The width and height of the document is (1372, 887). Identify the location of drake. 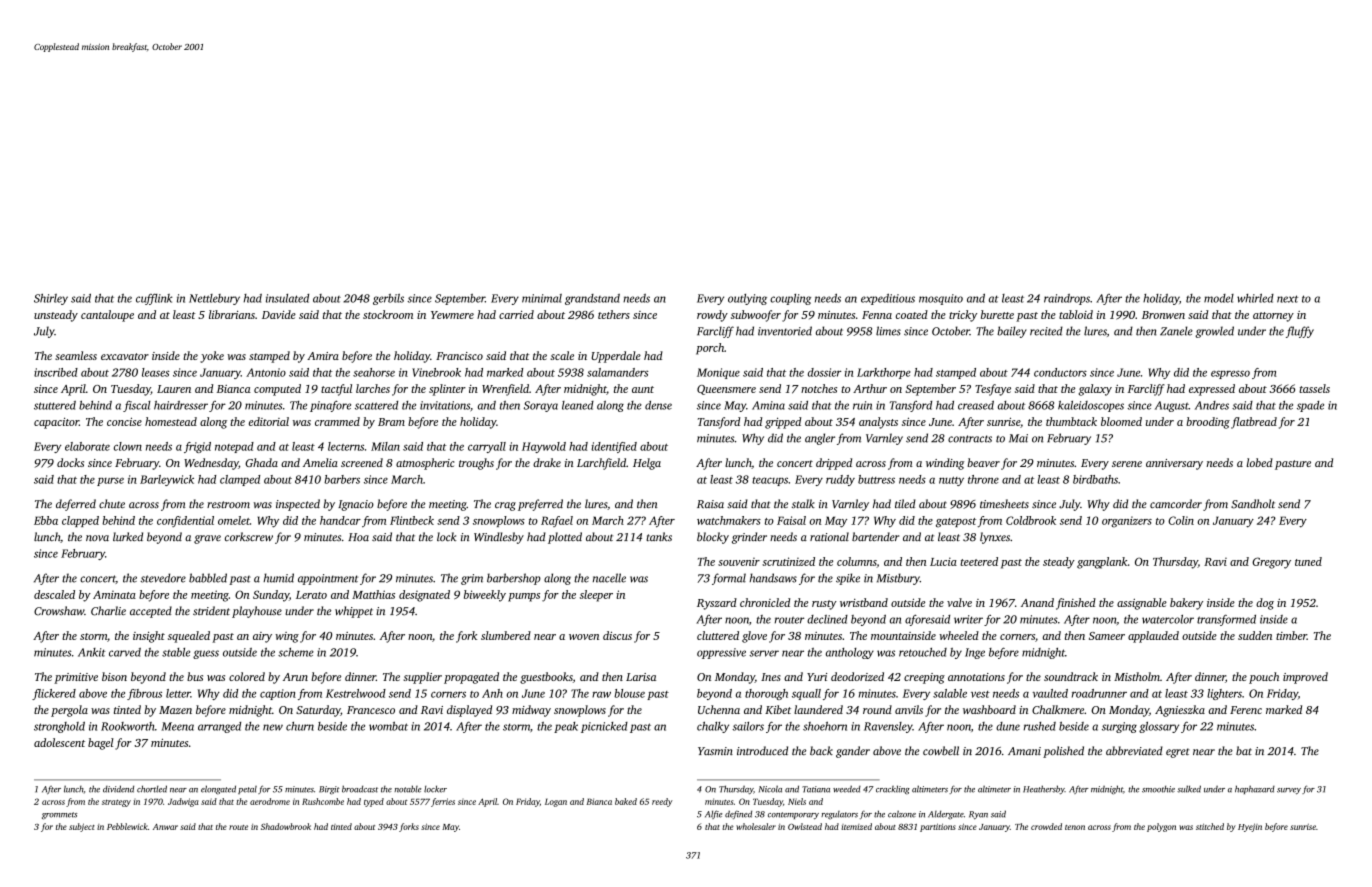
(547, 462).
